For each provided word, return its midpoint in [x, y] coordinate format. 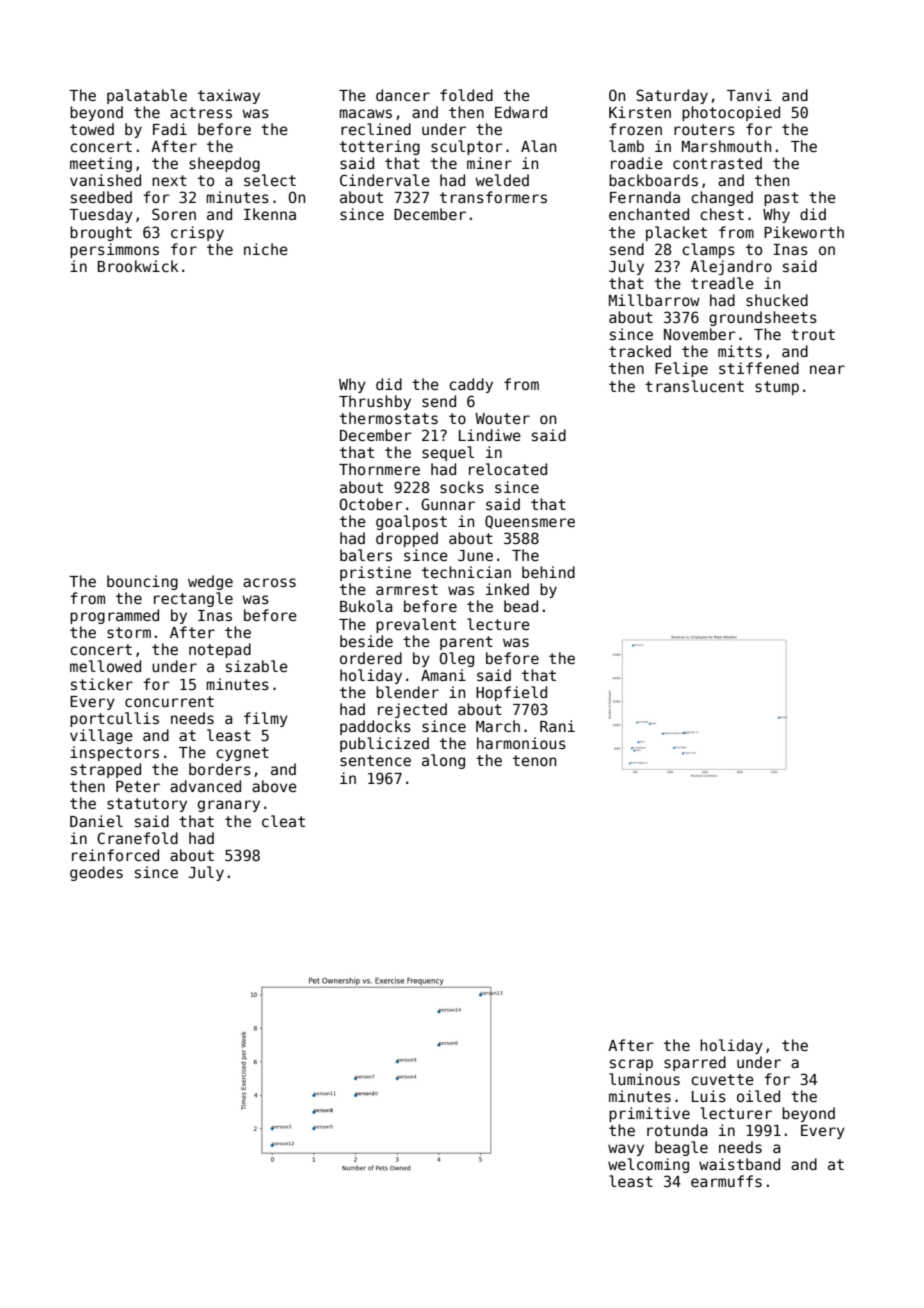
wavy [626, 1150]
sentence [375, 760]
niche [266, 249]
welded [502, 180]
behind [548, 572]
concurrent [169, 701]
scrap [631, 1065]
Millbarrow [654, 300]
